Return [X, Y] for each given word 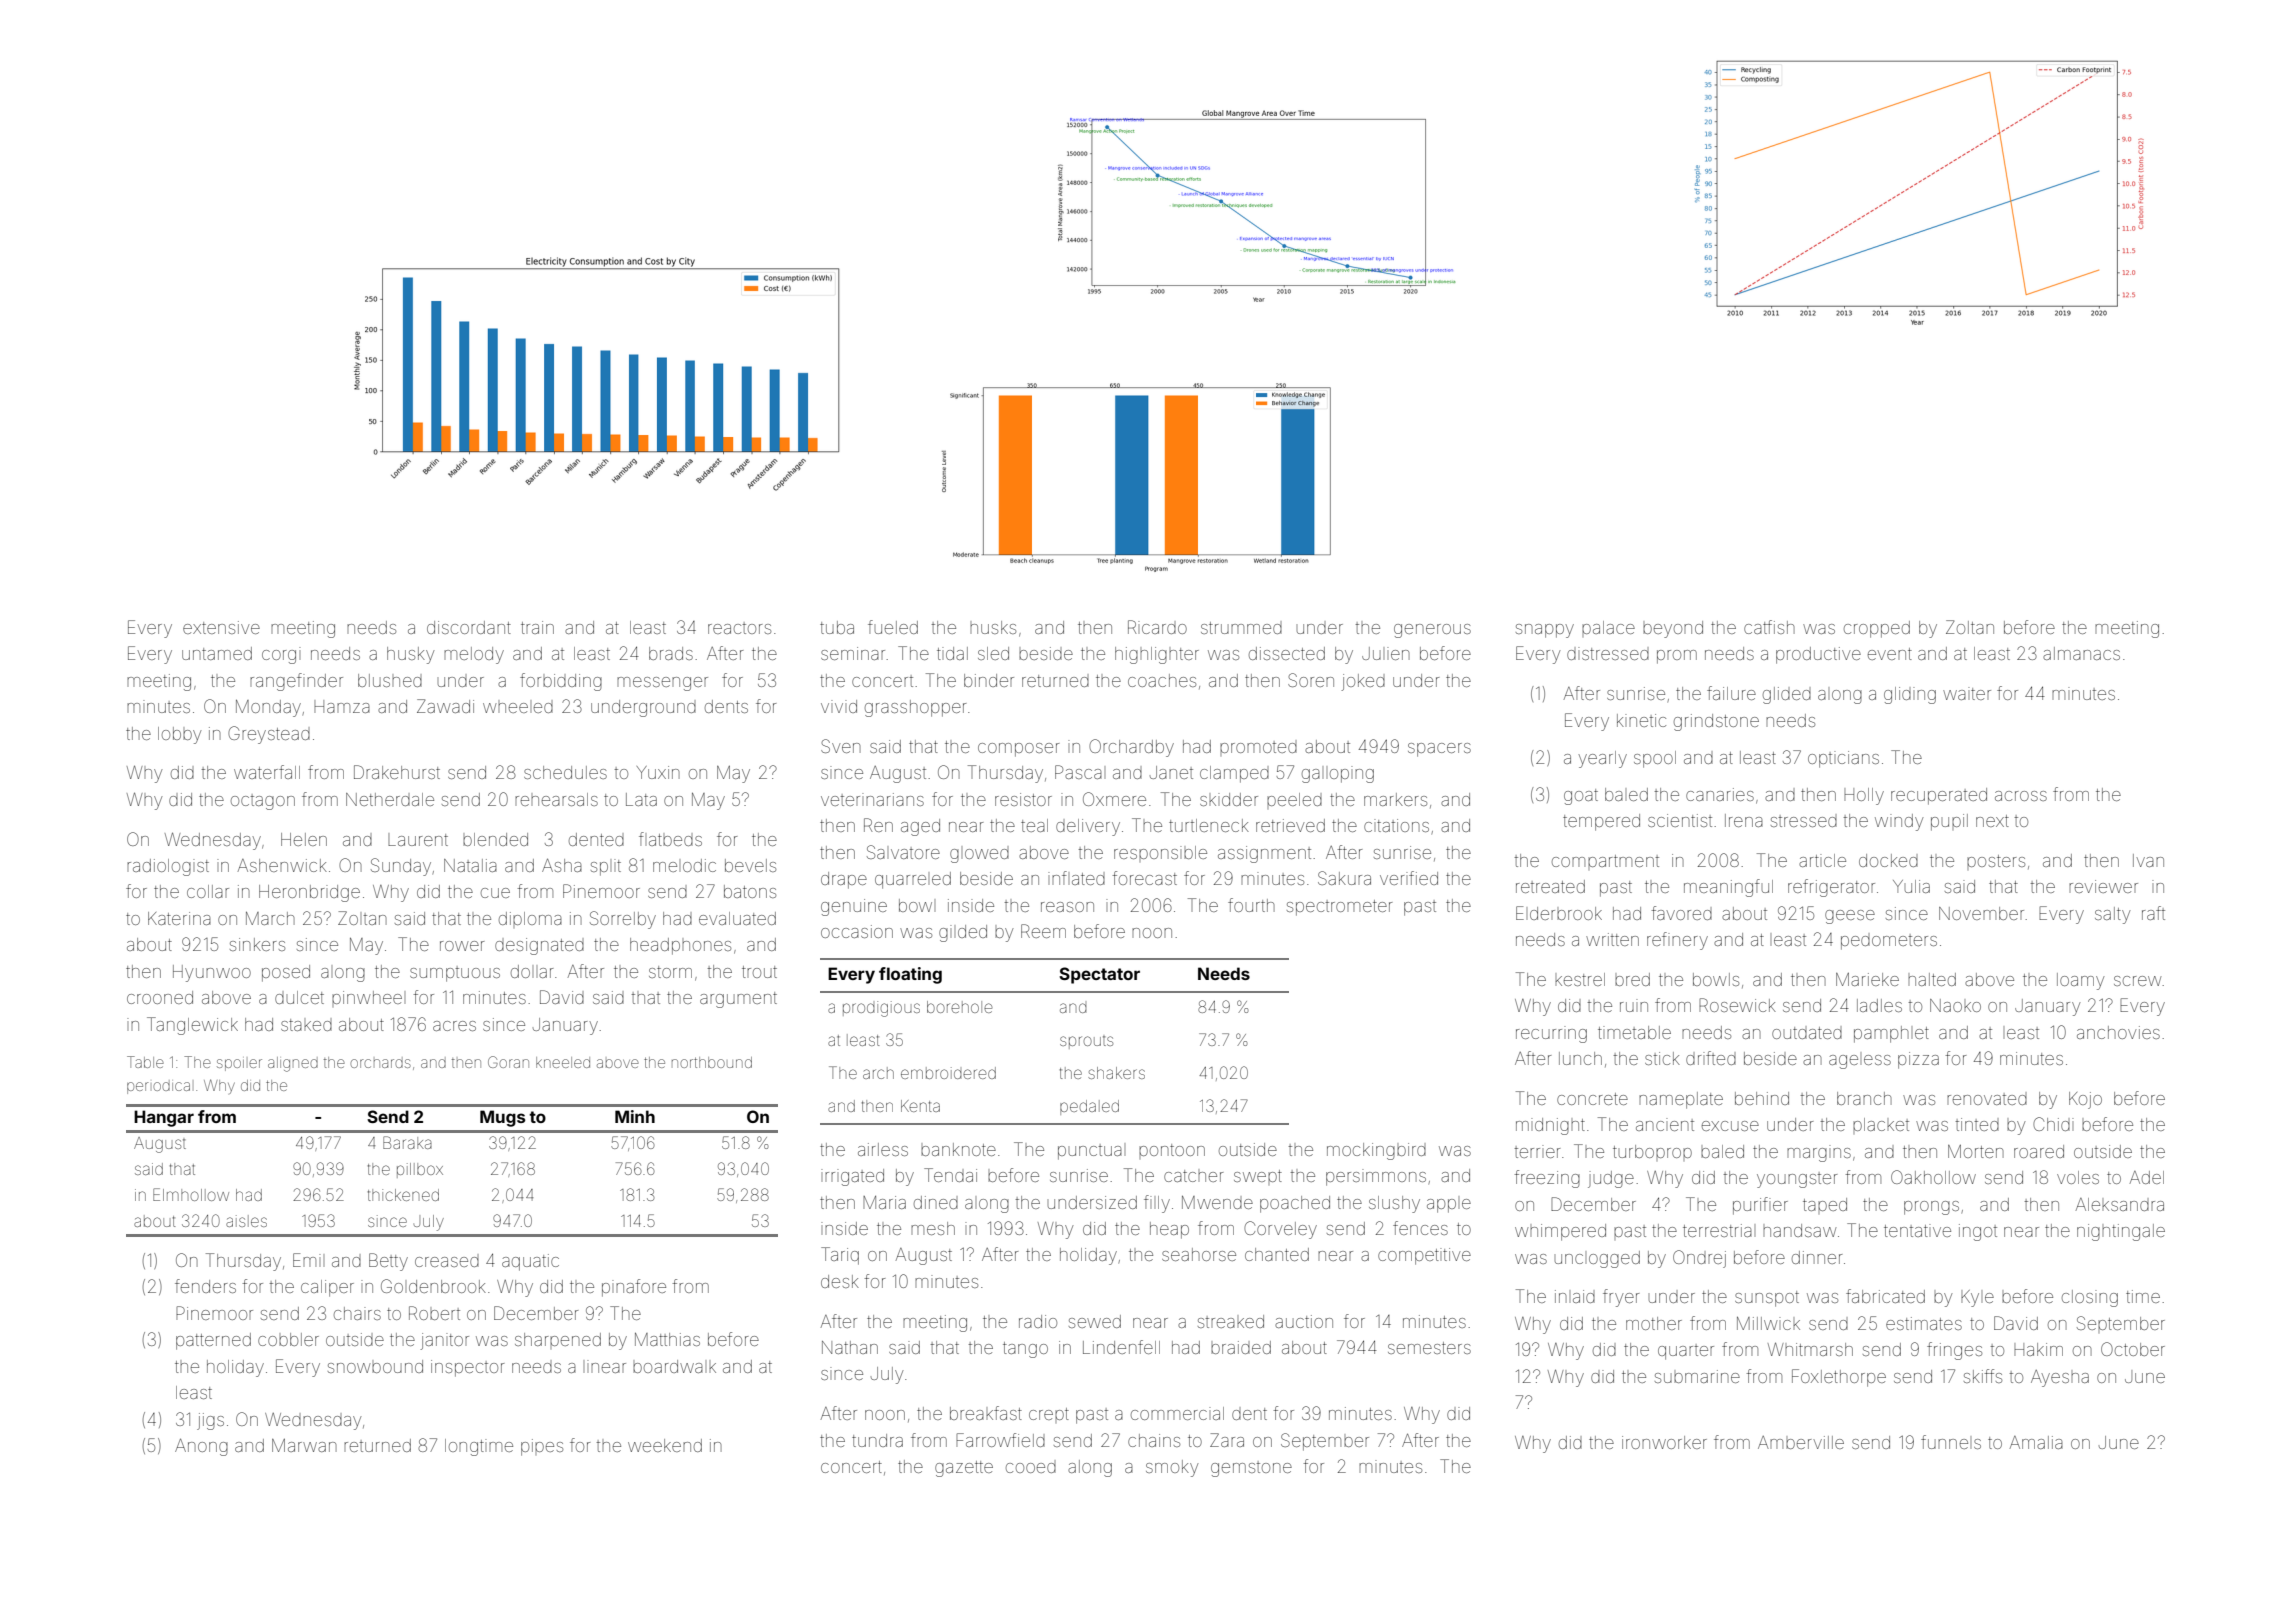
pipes [542, 1447]
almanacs [2081, 653]
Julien [1386, 653]
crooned [160, 997]
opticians [1843, 759]
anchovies [2118, 1032]
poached [1295, 1204]
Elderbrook [1559, 913]
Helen [304, 839]
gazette [964, 1469]
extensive [221, 627]
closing [2090, 1298]
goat [1581, 797]
